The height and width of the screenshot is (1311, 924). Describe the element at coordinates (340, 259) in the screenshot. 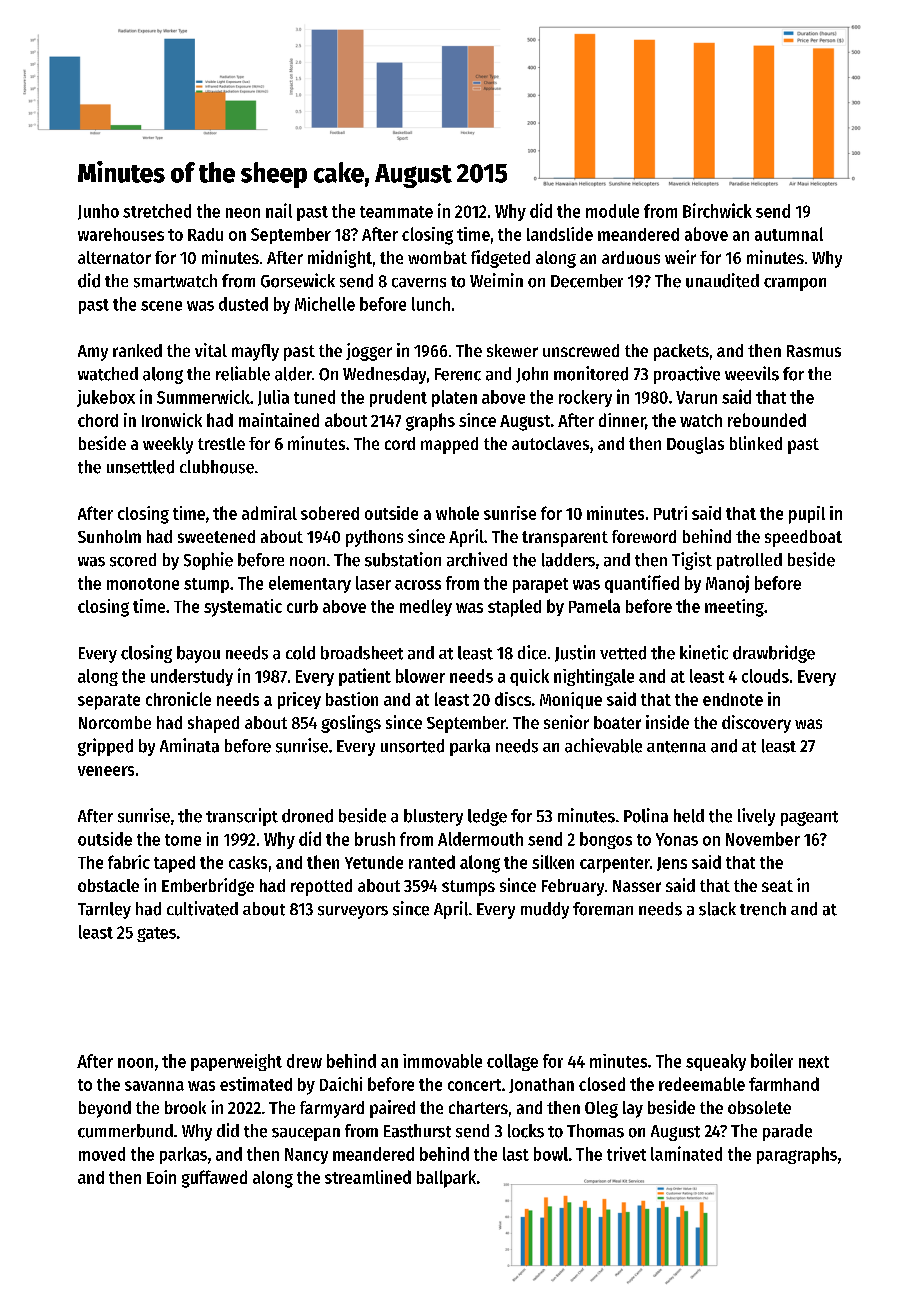

I see `midnight` at that location.
